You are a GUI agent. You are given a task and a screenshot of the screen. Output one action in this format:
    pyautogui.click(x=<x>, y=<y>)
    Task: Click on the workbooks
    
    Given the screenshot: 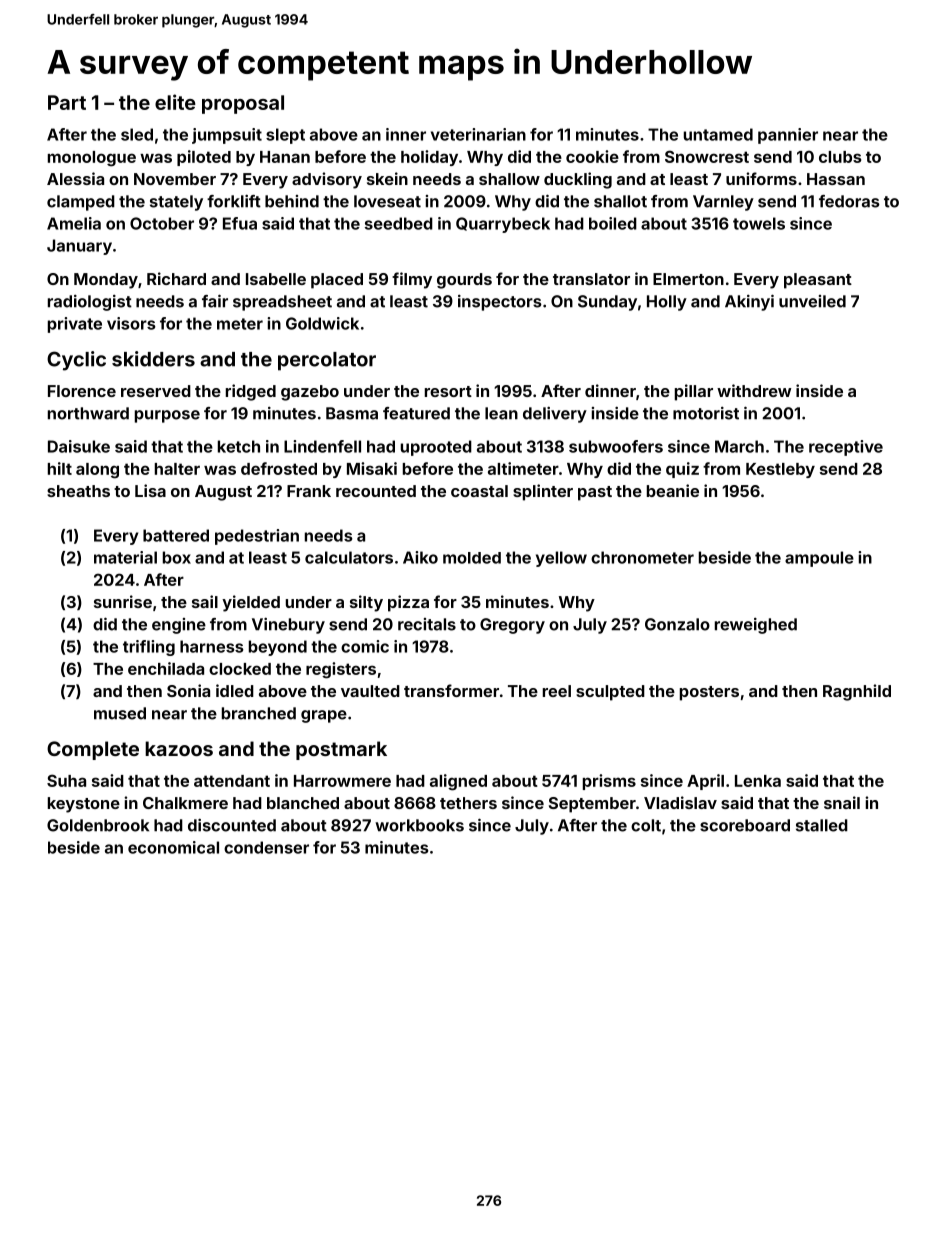 What is the action you would take?
    pyautogui.click(x=419, y=825)
